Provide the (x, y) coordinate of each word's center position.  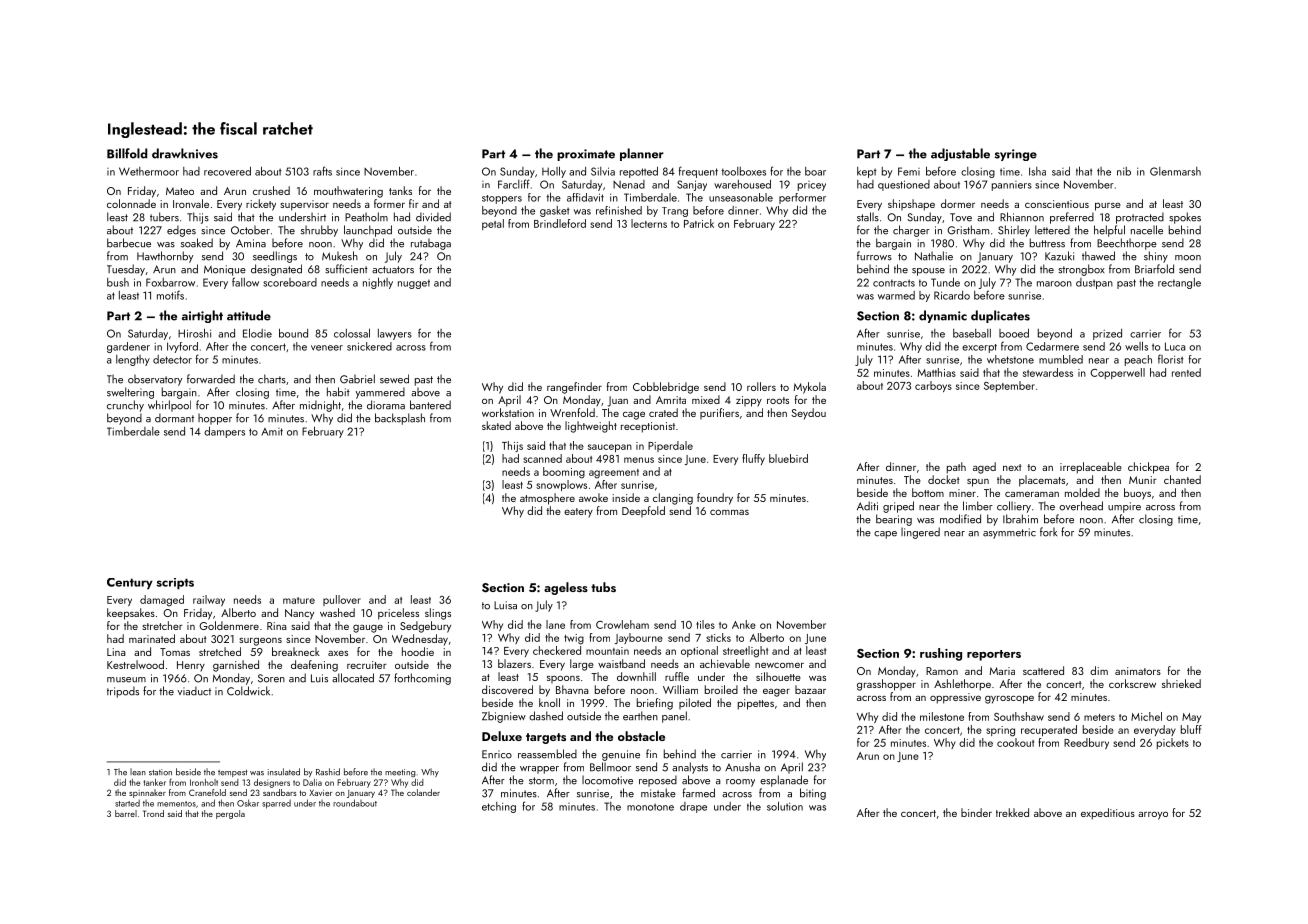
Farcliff (514, 184)
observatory (155, 380)
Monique (225, 270)
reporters (994, 655)
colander (423, 792)
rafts (322, 171)
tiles (705, 624)
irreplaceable (1091, 468)
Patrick (699, 223)
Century (130, 583)
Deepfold (643, 511)
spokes (1185, 218)
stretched (220, 651)
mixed (706, 399)
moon (1188, 258)
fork (1048, 532)
